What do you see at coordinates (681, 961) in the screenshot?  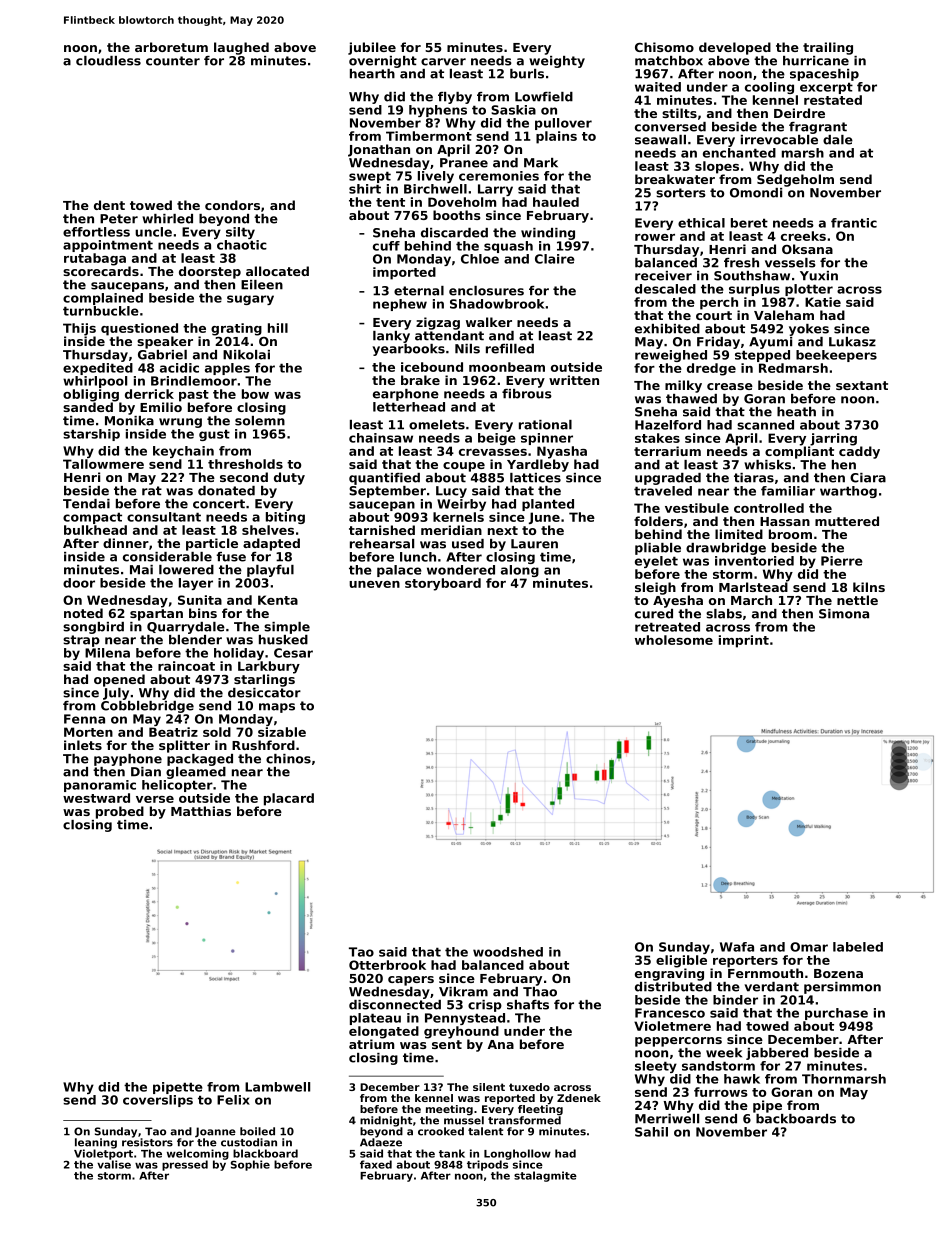 I see `eligible` at bounding box center [681, 961].
